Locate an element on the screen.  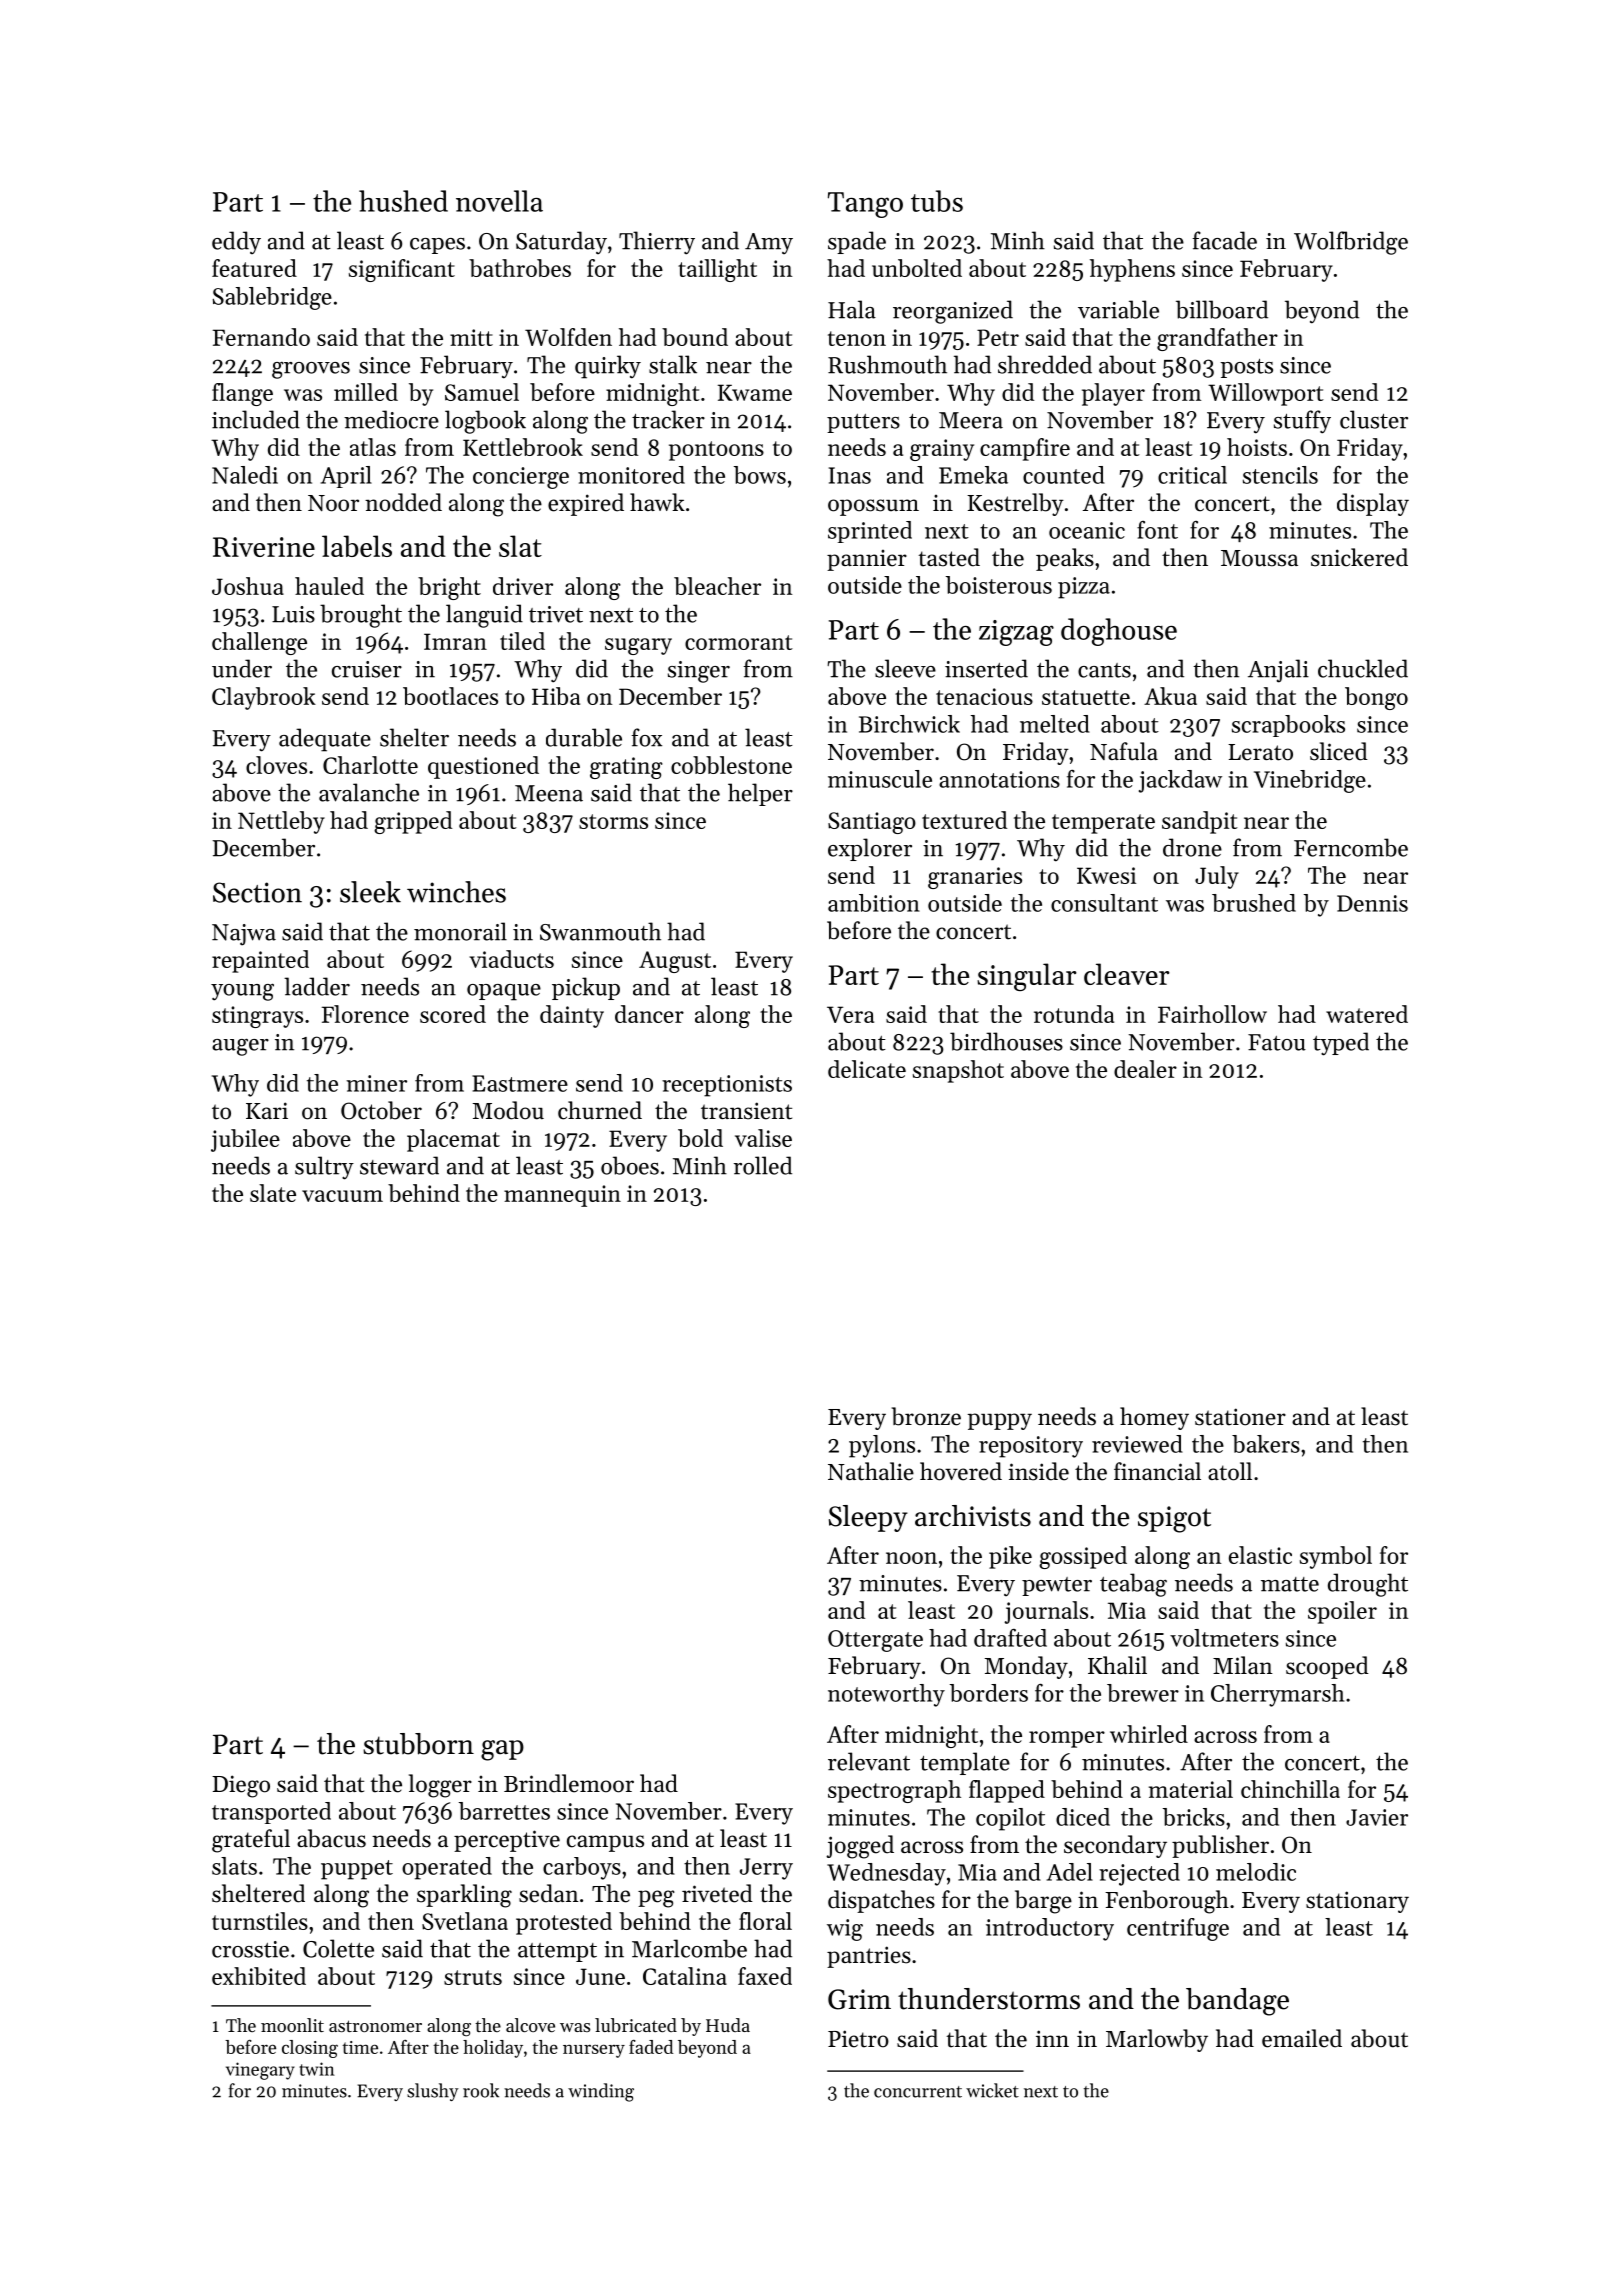
eddy is located at coordinates (236, 242).
